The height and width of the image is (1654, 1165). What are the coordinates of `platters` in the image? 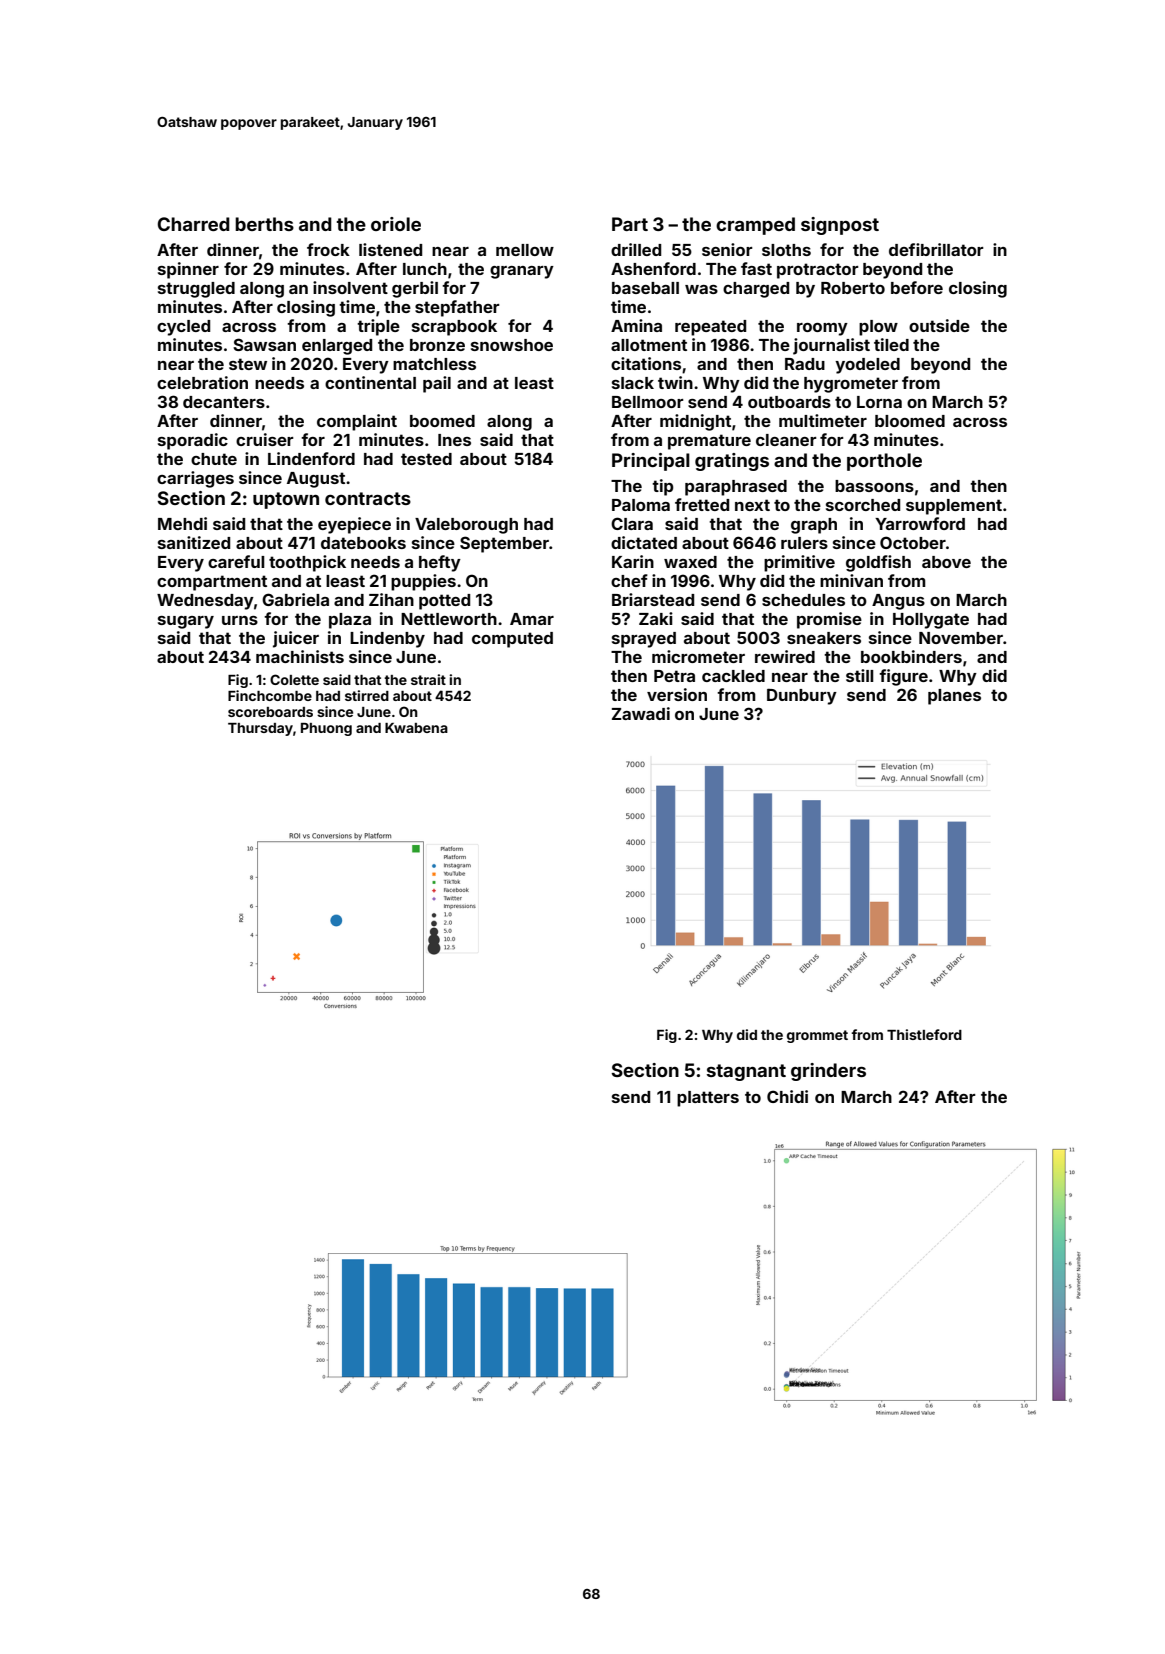 It's located at (708, 1099).
